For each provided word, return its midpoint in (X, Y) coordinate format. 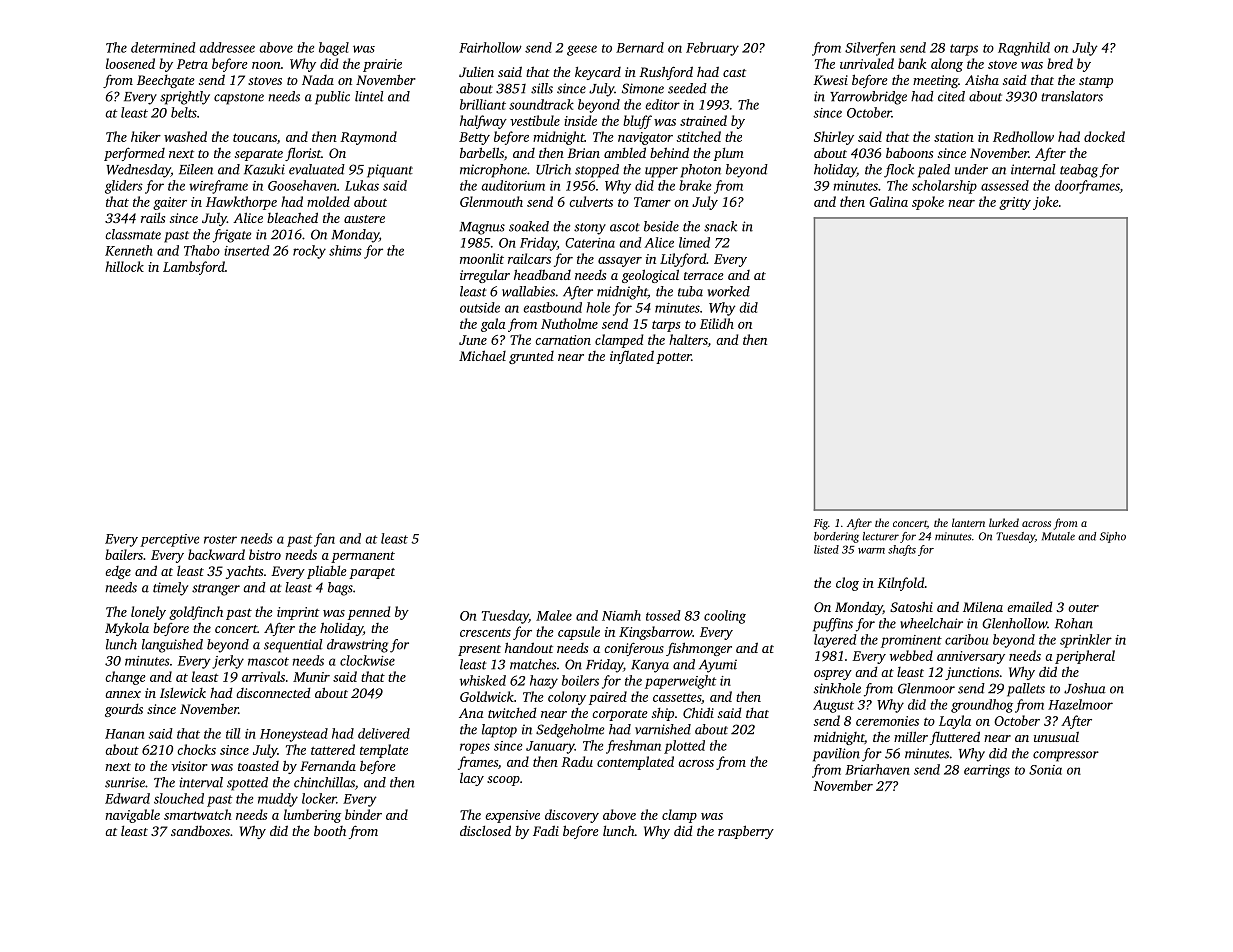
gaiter (170, 203)
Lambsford (194, 268)
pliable (327, 572)
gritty (1015, 203)
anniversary (971, 657)
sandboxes (200, 830)
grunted (531, 357)
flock (899, 171)
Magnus (482, 228)
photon (700, 171)
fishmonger (699, 649)
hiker (146, 136)
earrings (987, 771)
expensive (512, 816)
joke (1045, 203)
